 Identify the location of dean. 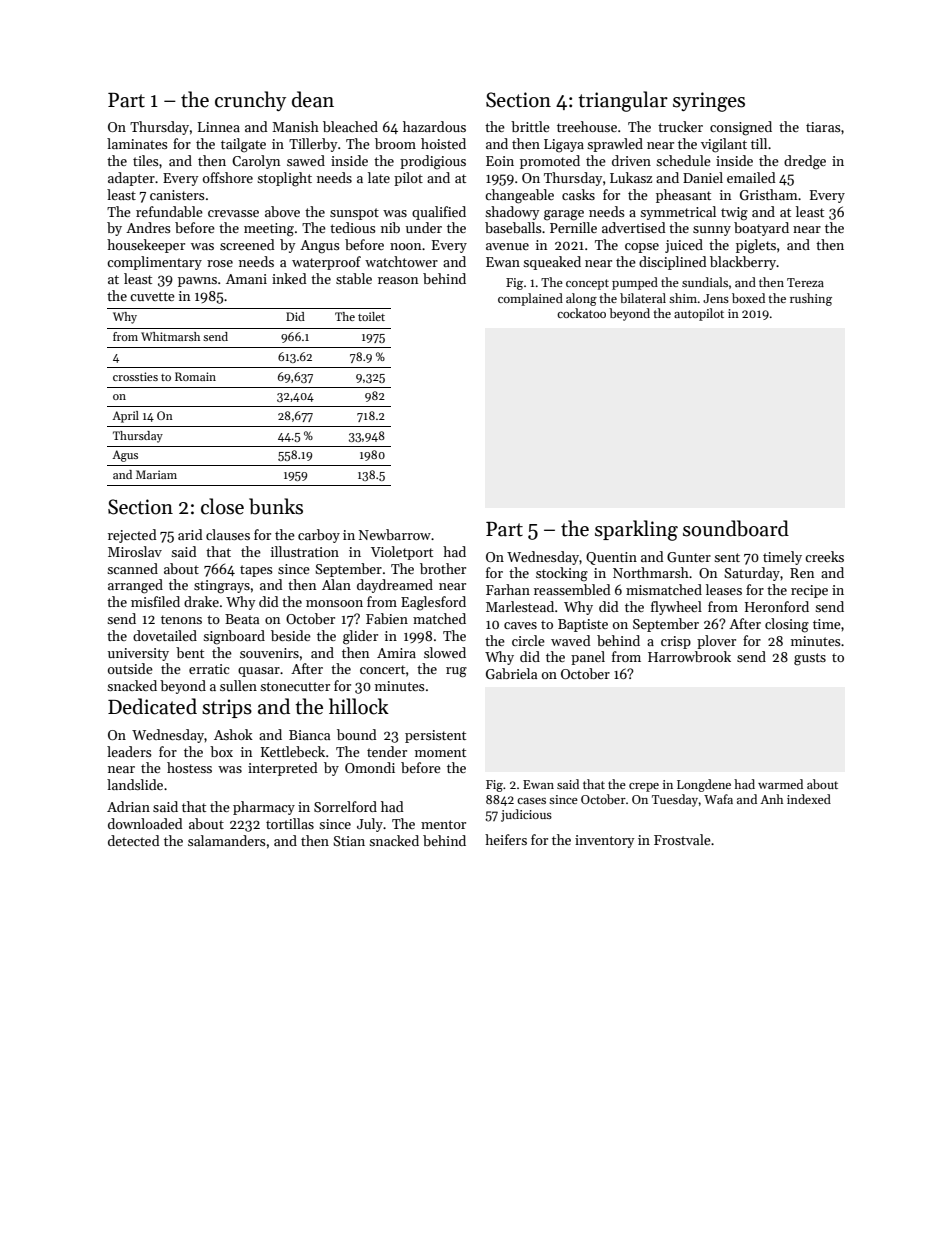
(313, 99).
